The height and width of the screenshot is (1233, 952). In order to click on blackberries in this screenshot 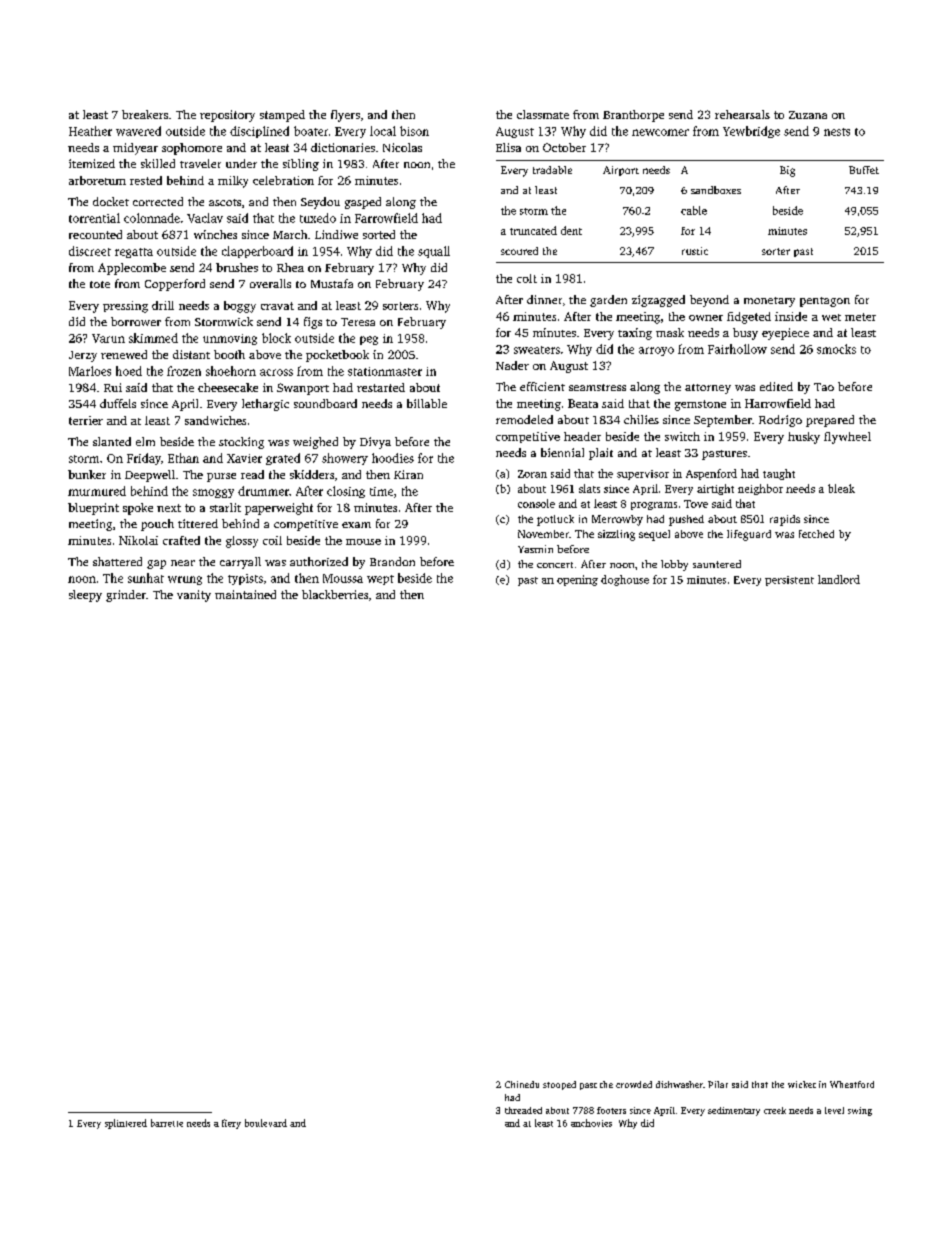, I will do `click(335, 594)`.
